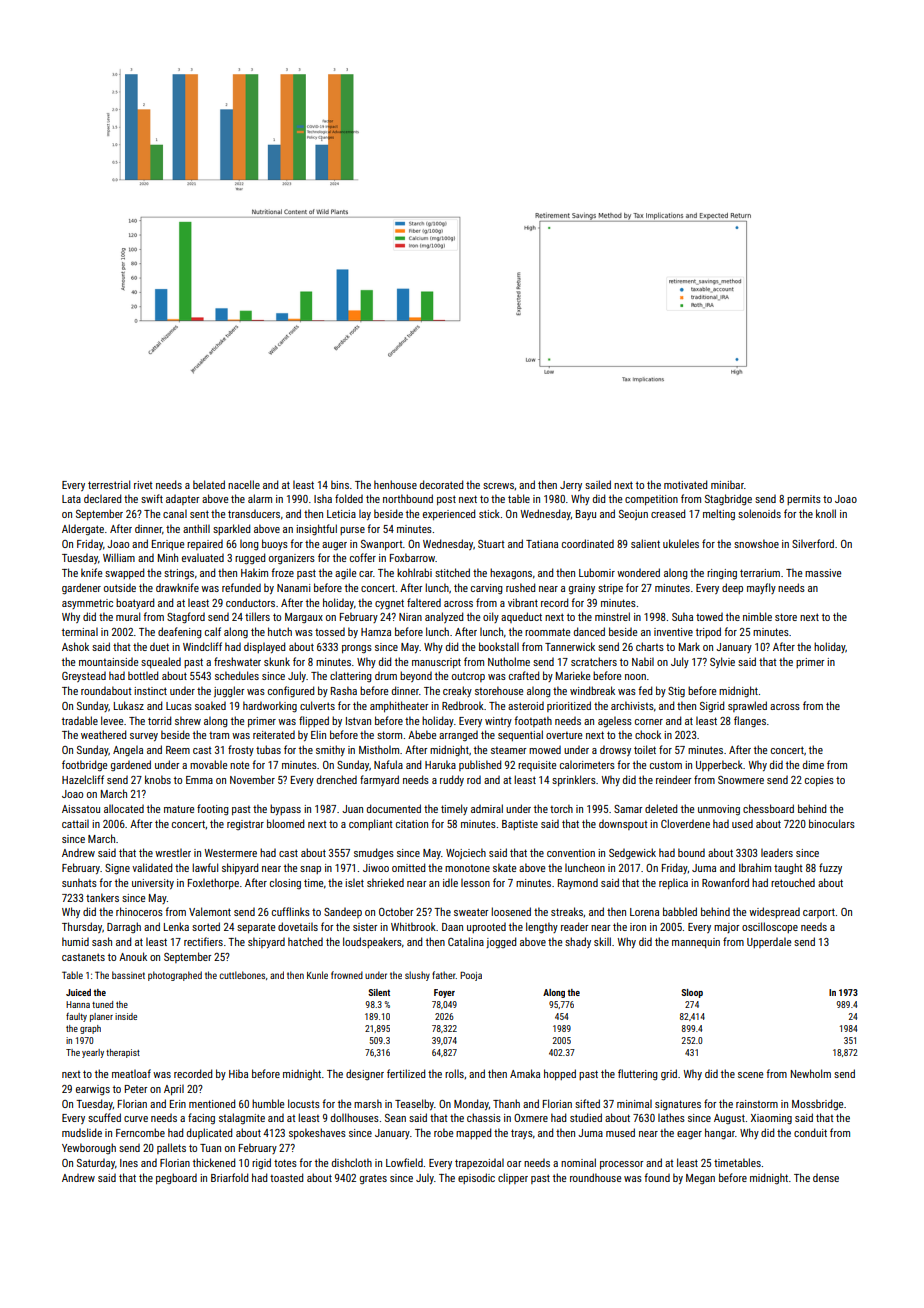 The image size is (924, 1308). What do you see at coordinates (123, 1053) in the document?
I see `therapist` at bounding box center [123, 1053].
